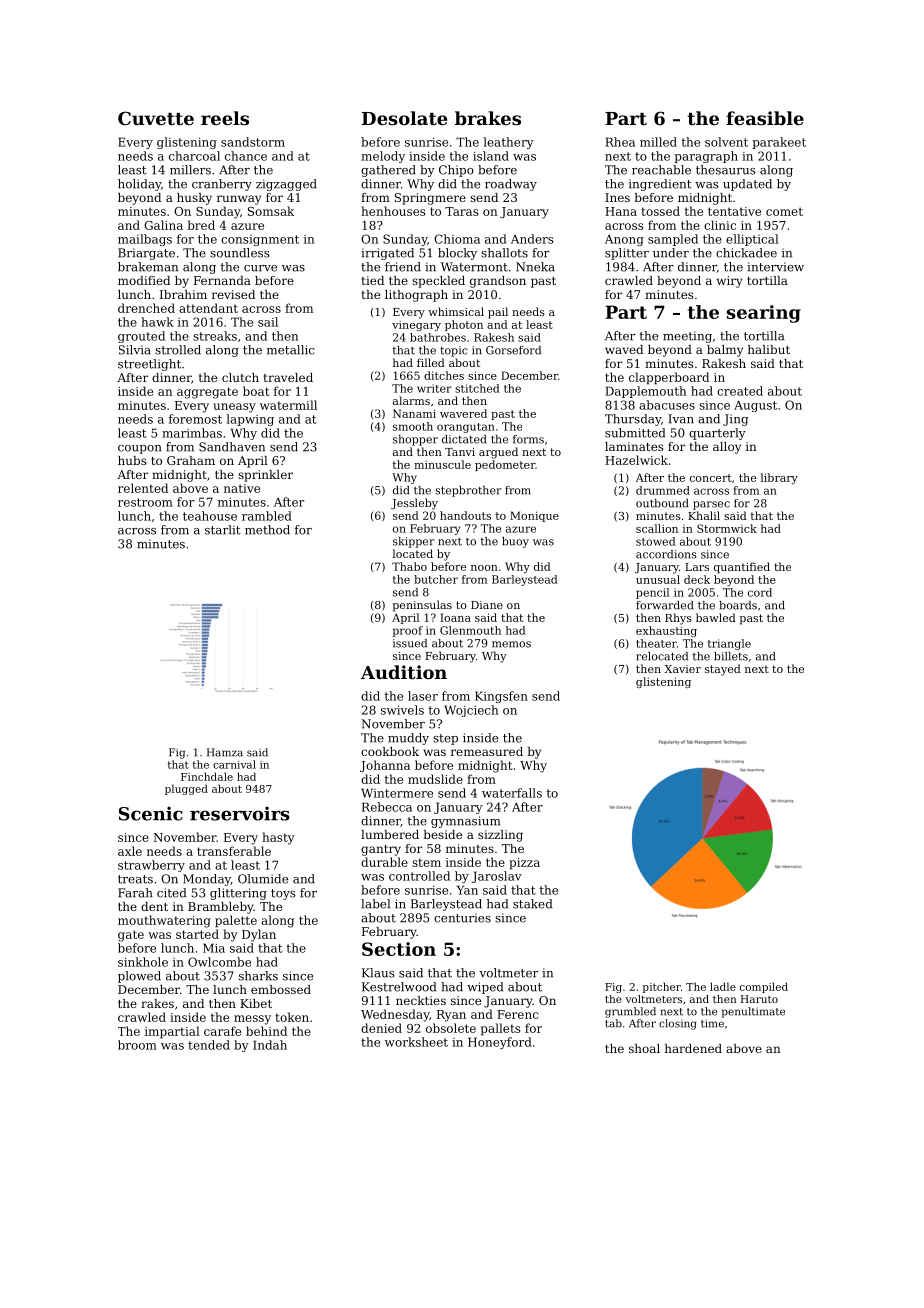 This screenshot has width=924, height=1308. I want to click on concert, so click(711, 478).
